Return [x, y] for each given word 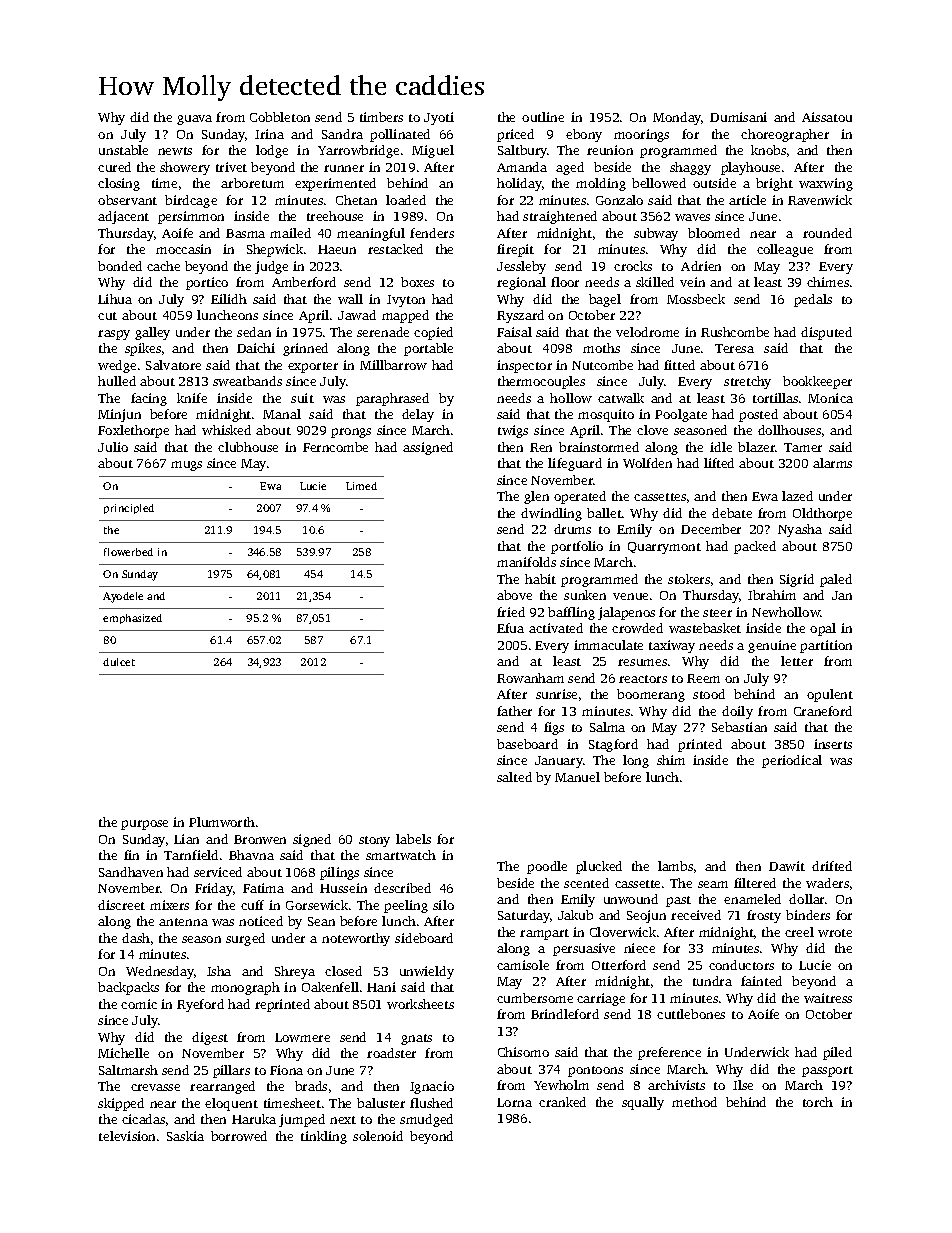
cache [163, 266]
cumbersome [535, 998]
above [514, 595]
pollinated [400, 135]
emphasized [132, 619]
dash [136, 938]
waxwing [826, 184]
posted [758, 415]
